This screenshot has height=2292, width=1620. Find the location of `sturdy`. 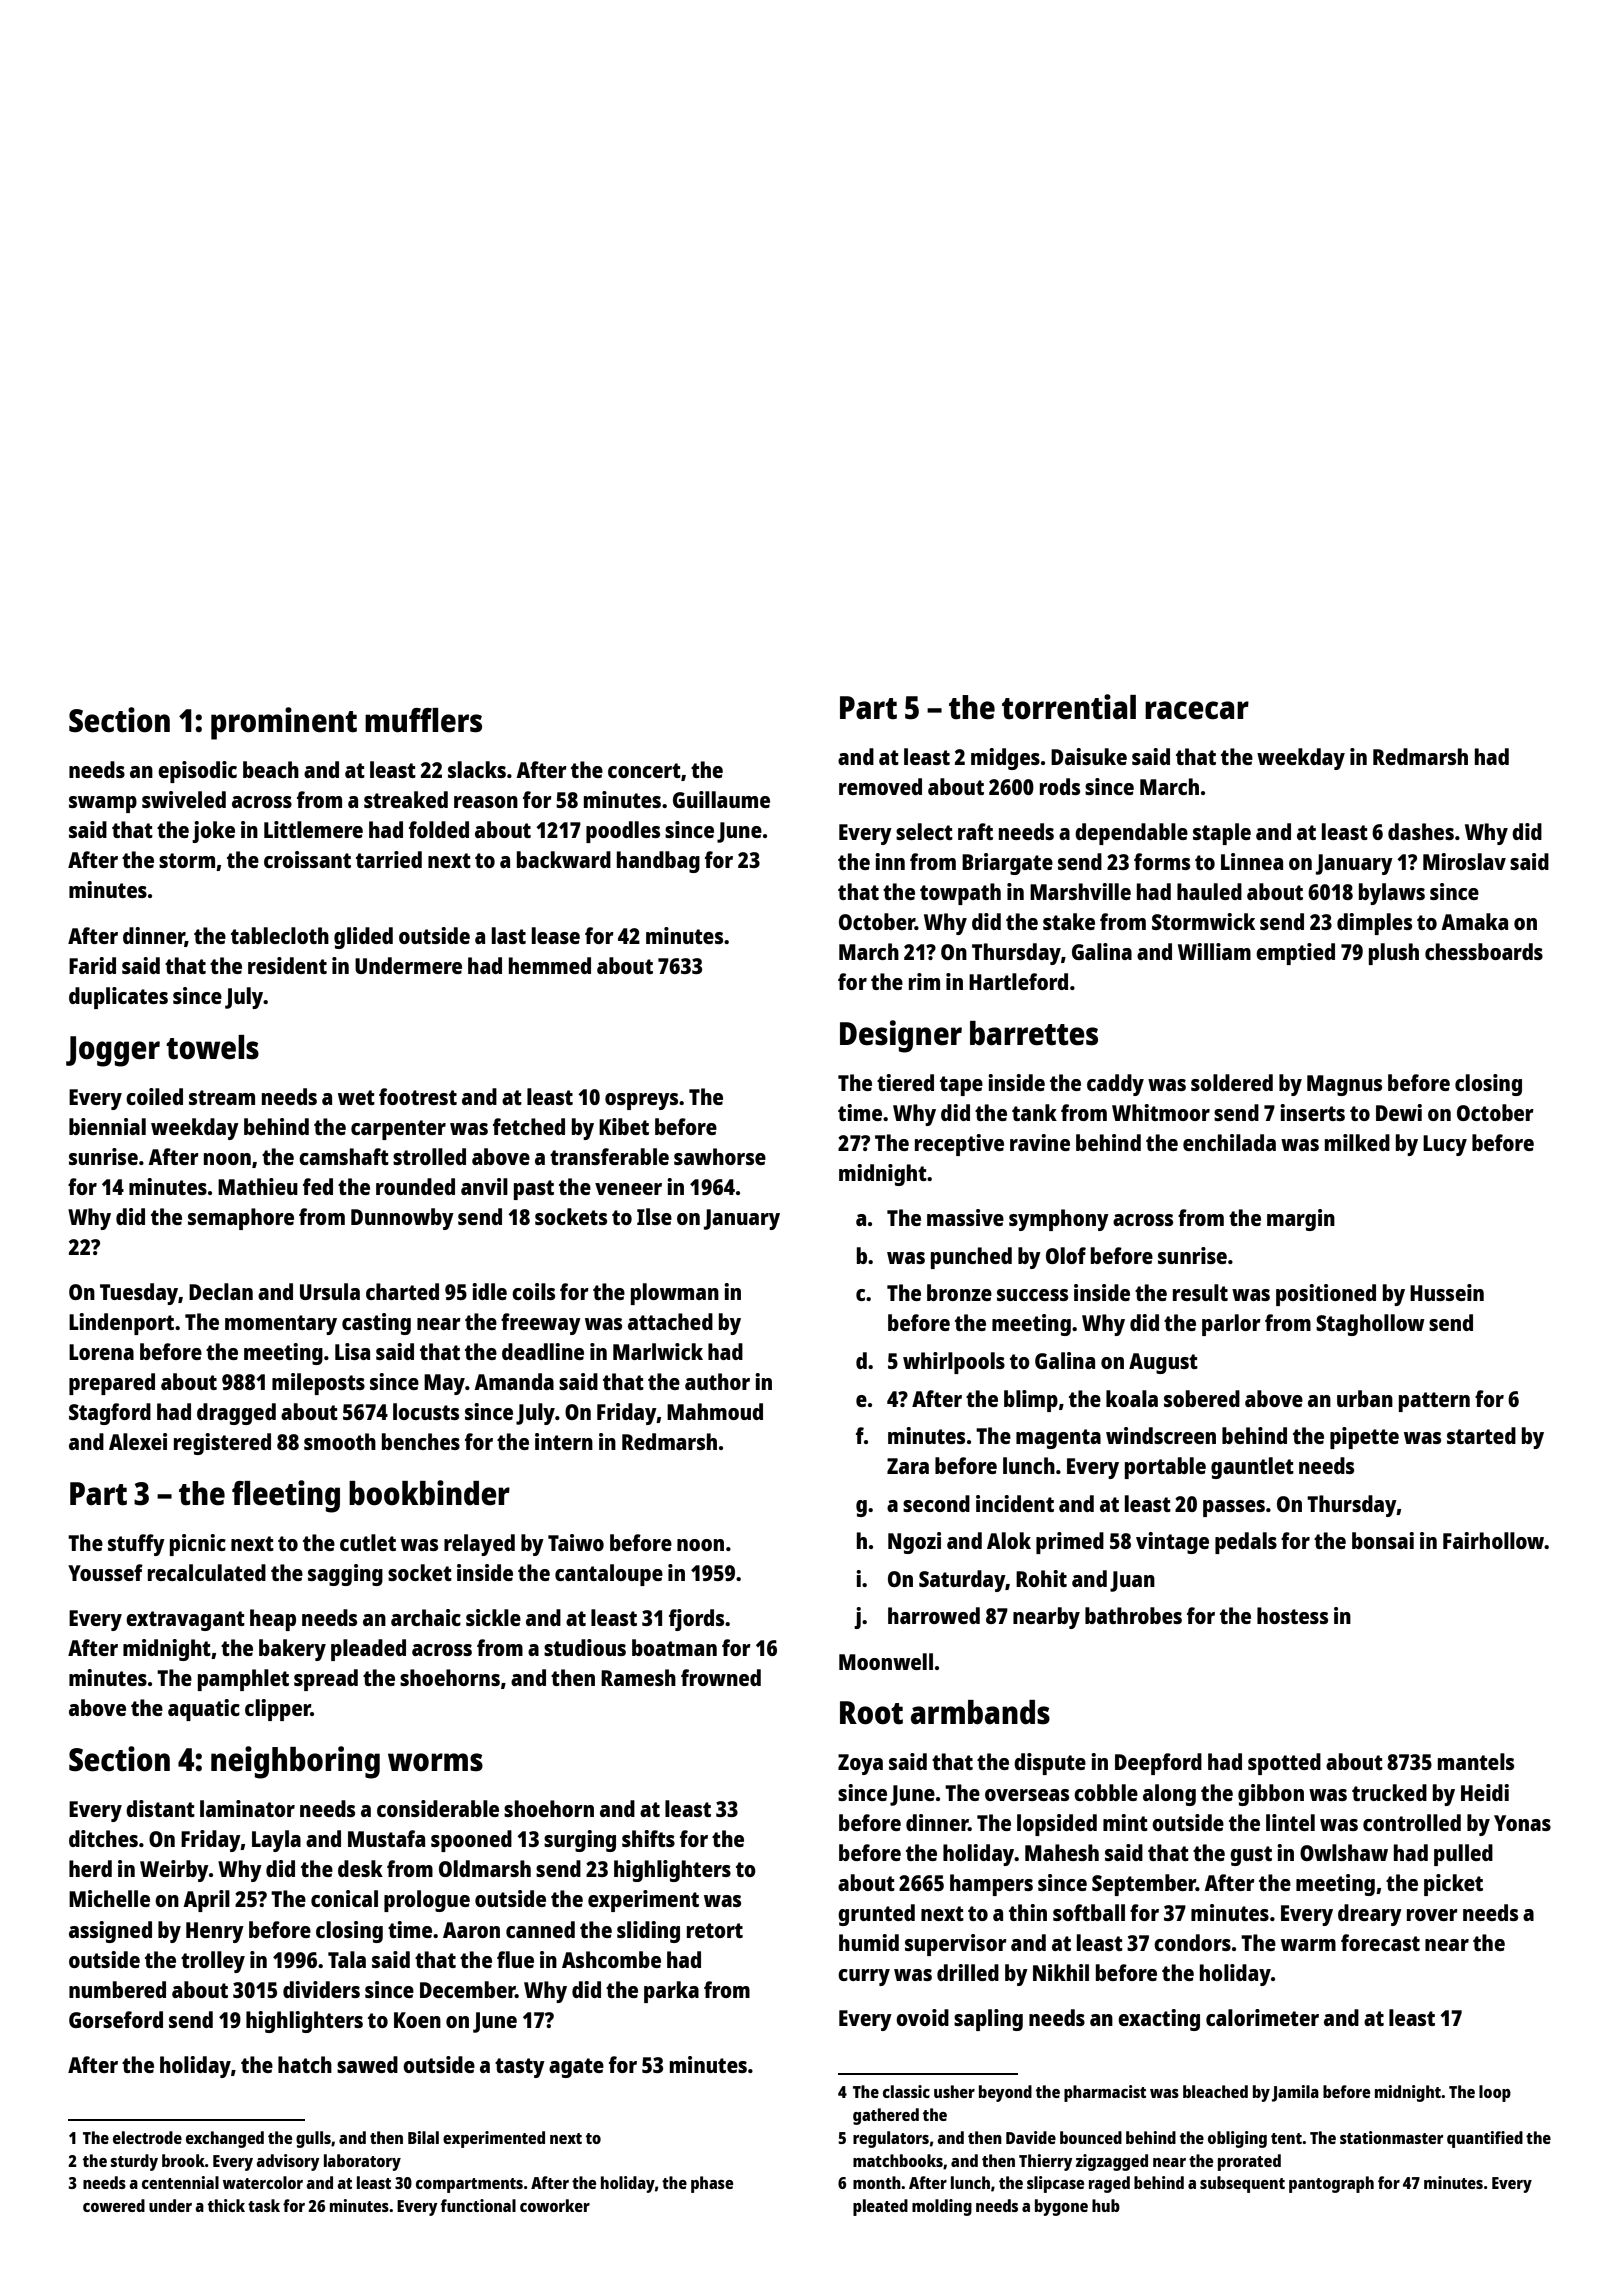

sturdy is located at coordinates (134, 2162).
